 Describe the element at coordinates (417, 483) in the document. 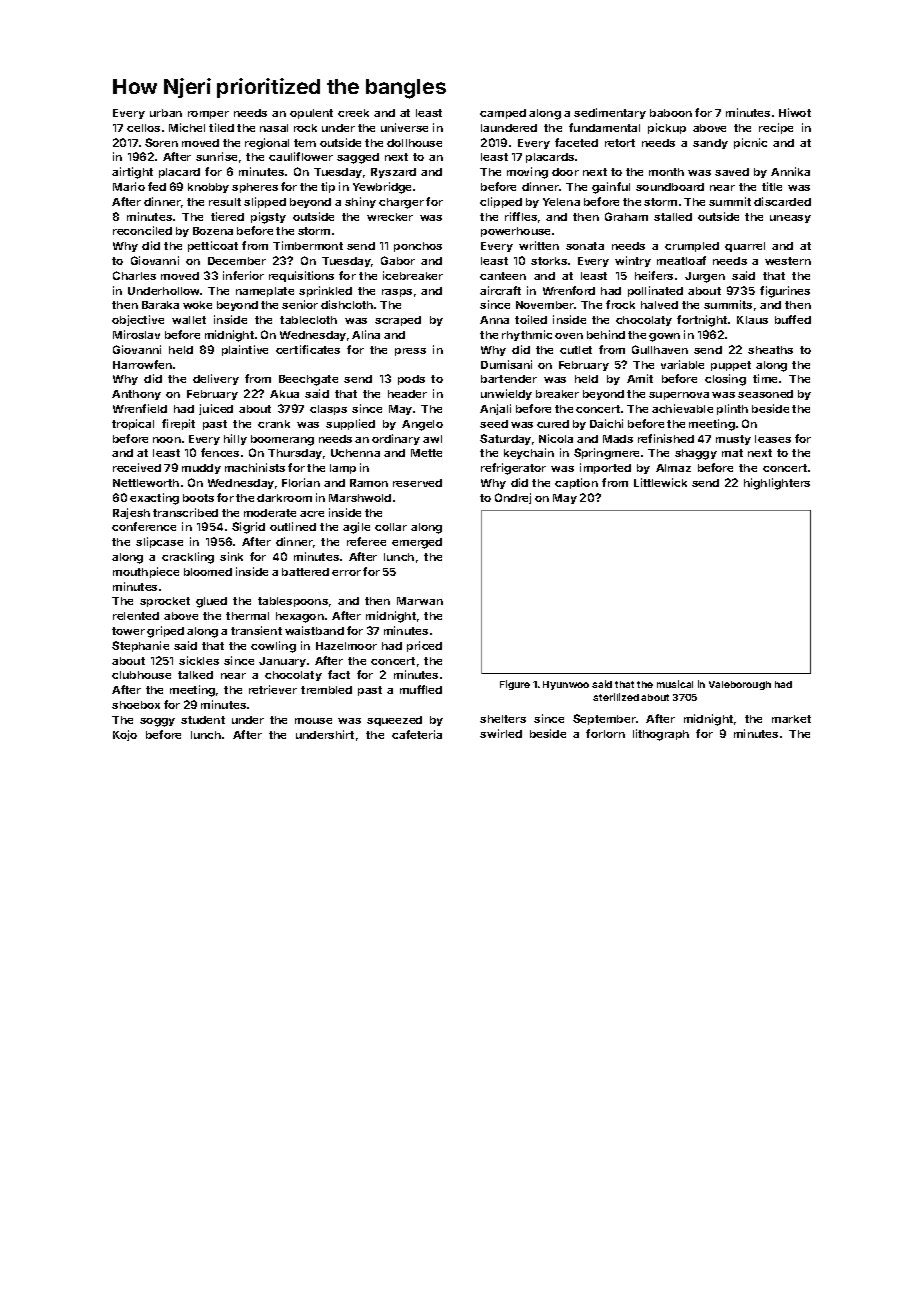

I see `reserved` at that location.
